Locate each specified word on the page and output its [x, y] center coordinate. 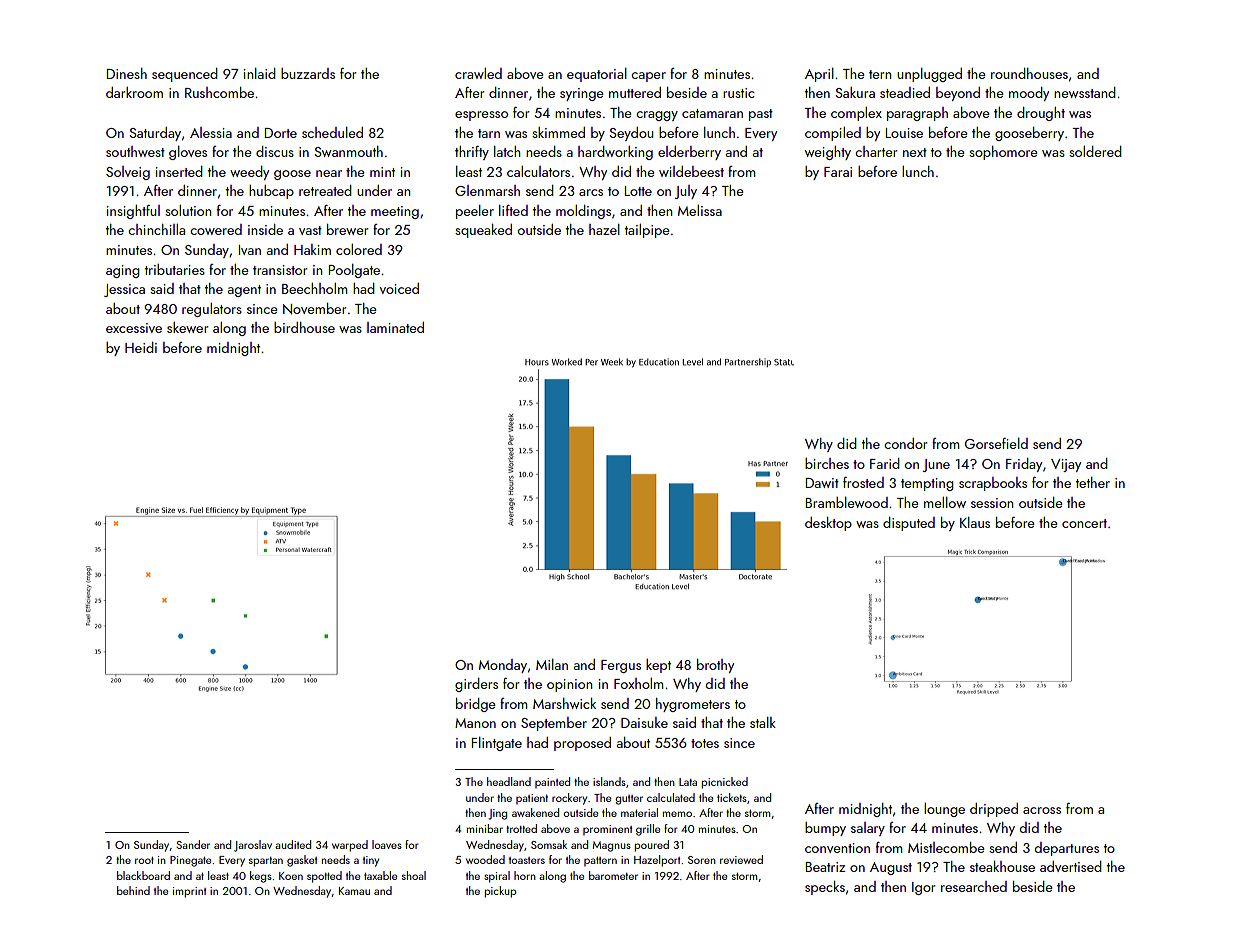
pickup [500, 892]
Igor [924, 888]
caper [648, 77]
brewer [348, 229]
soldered [1095, 151]
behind [133, 890]
